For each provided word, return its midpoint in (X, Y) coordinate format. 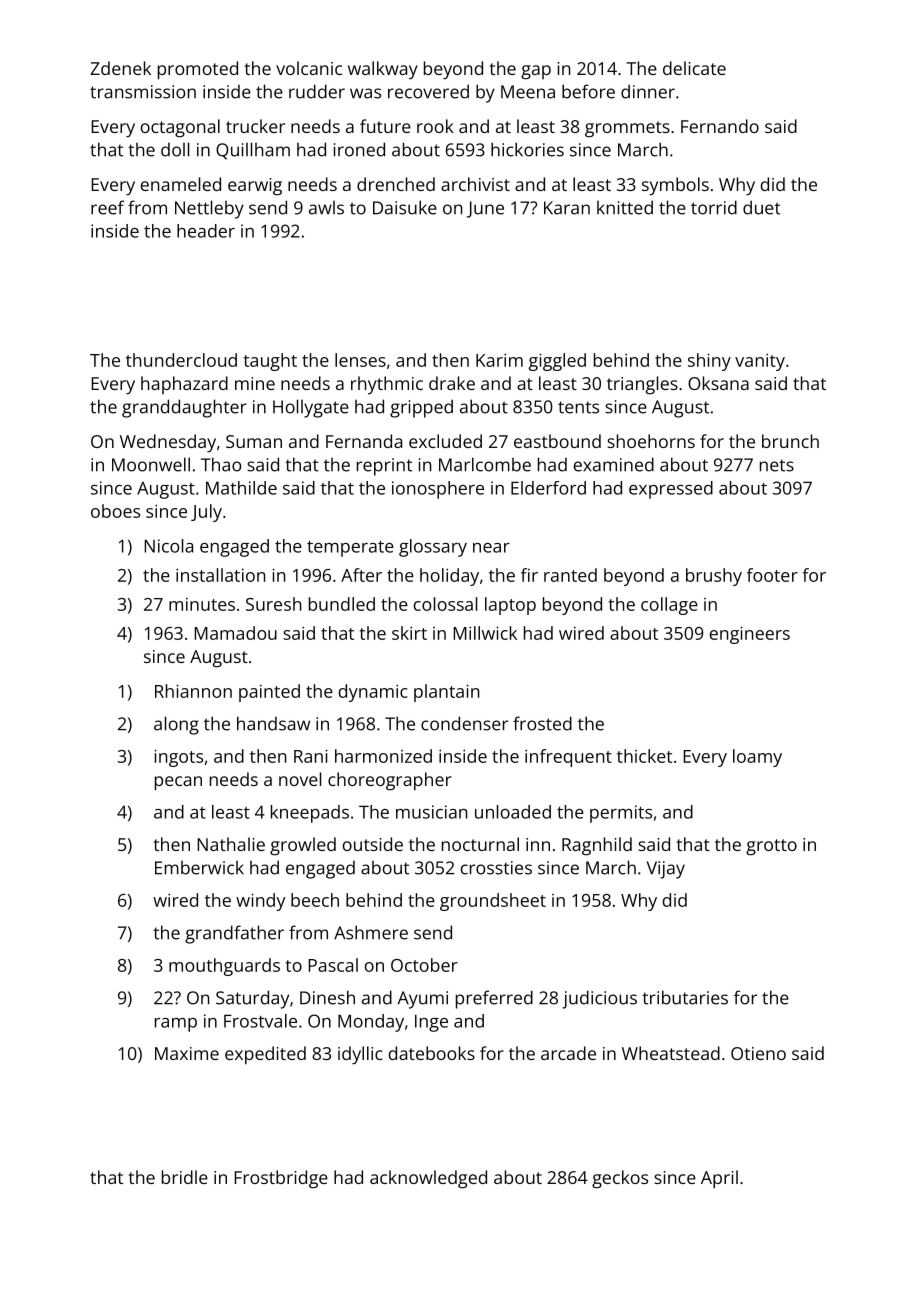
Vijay (666, 870)
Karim (499, 360)
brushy (714, 577)
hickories (527, 149)
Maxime (187, 1053)
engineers (750, 635)
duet (761, 207)
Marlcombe (485, 464)
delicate (694, 68)
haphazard (184, 385)
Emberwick (199, 868)
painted (269, 693)
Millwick (485, 633)
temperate (350, 549)
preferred (494, 999)
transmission (143, 92)
